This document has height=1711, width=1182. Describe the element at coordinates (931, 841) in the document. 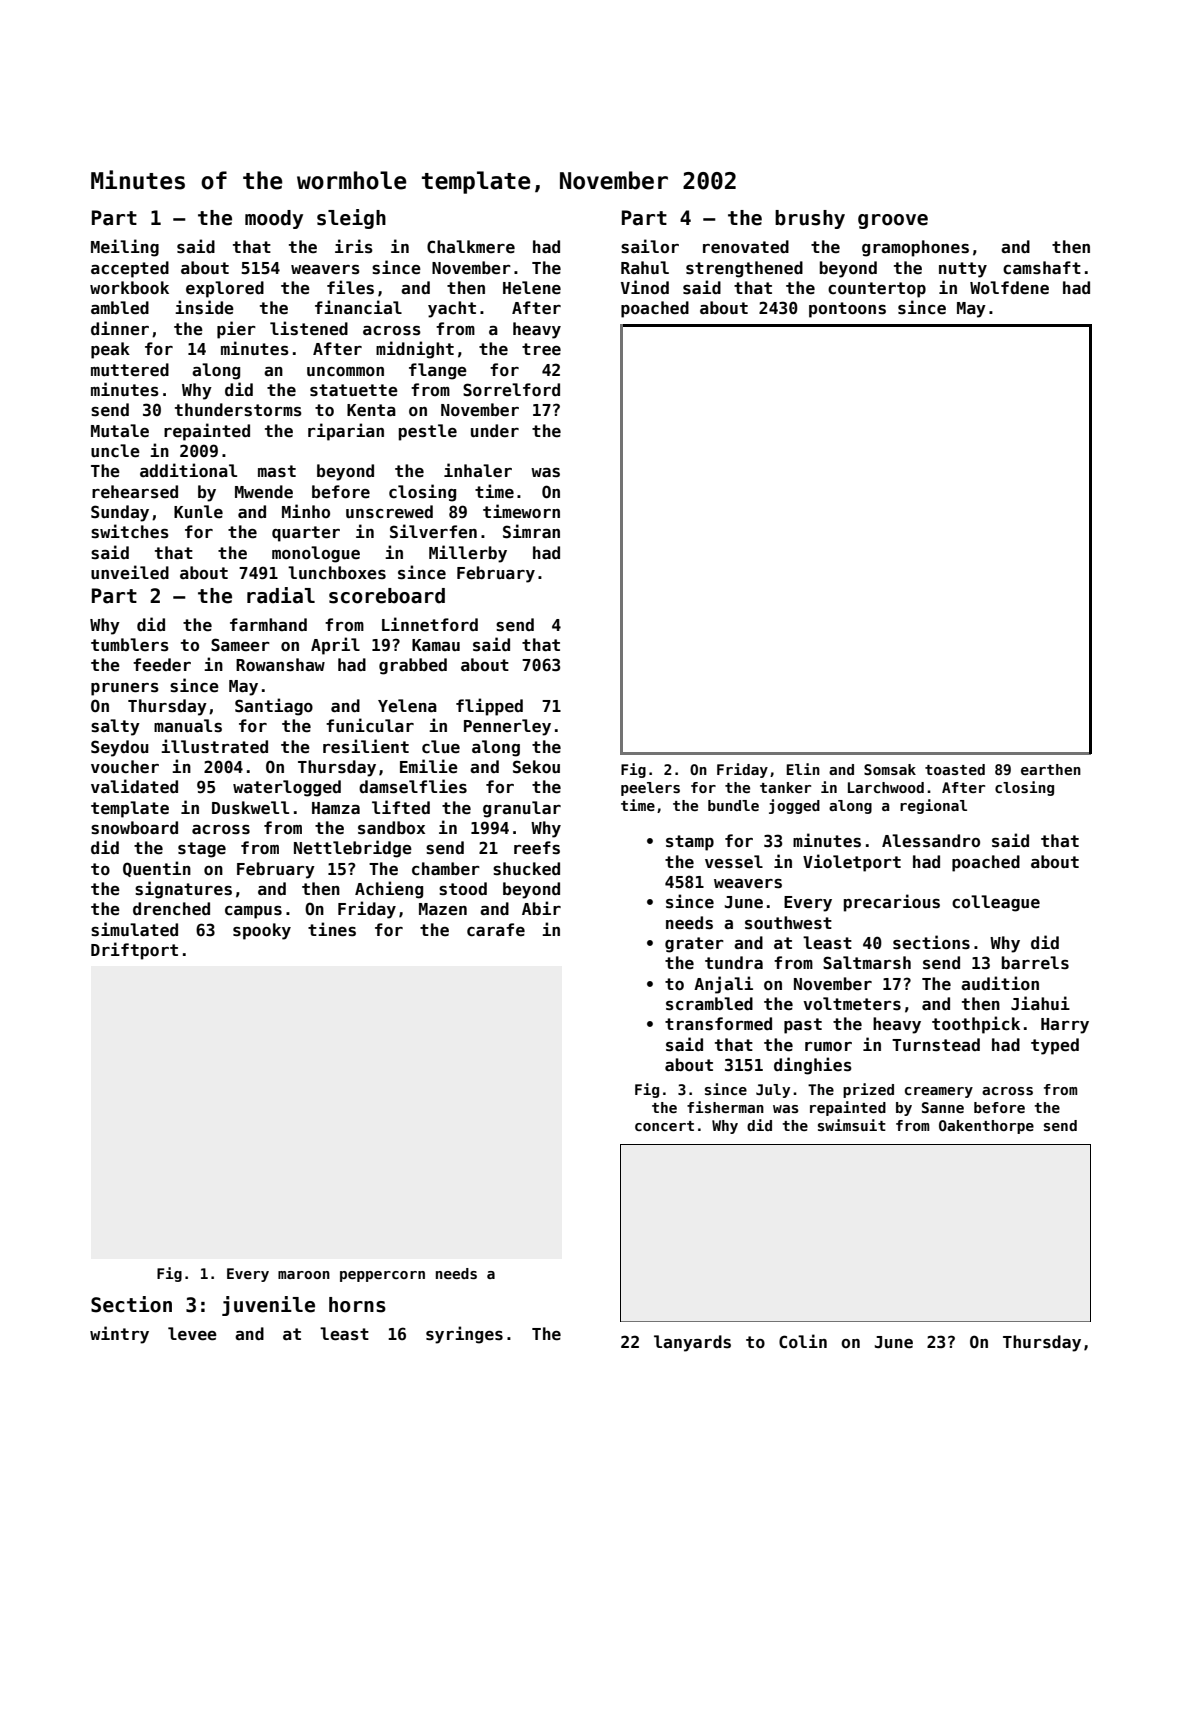

I see `Alessandro` at that location.
